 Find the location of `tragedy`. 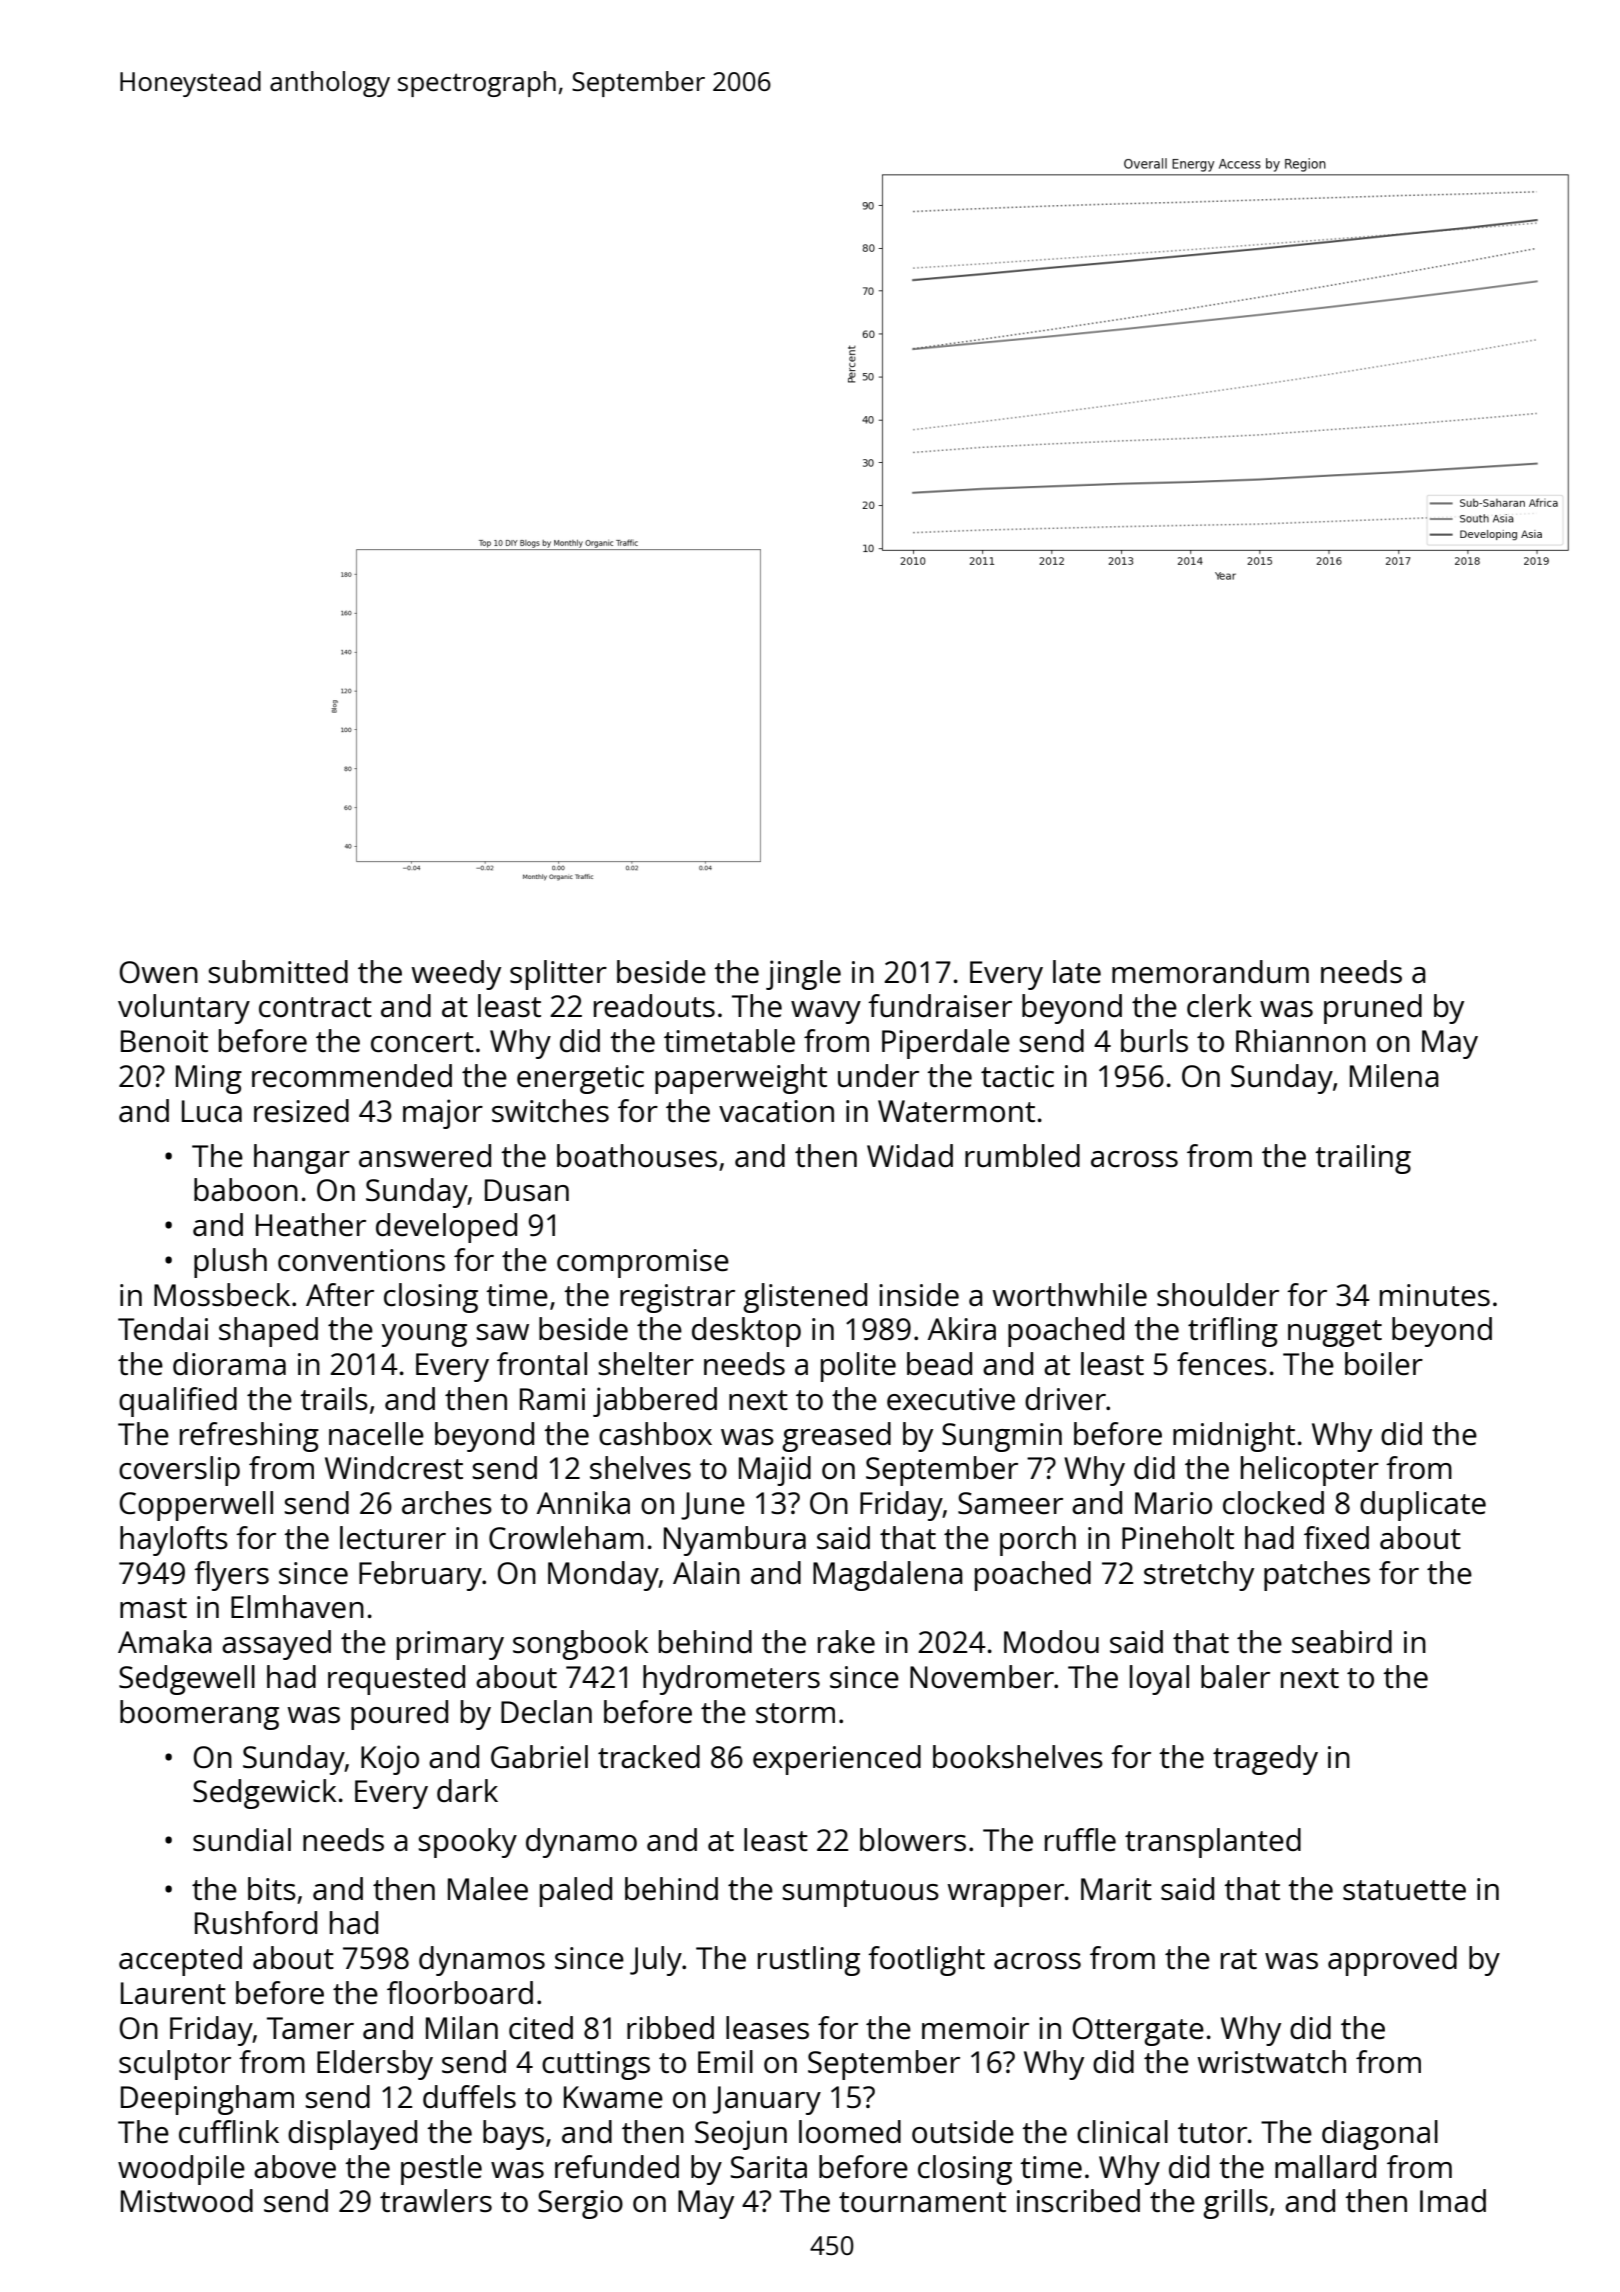

tragedy is located at coordinates (1265, 1760).
